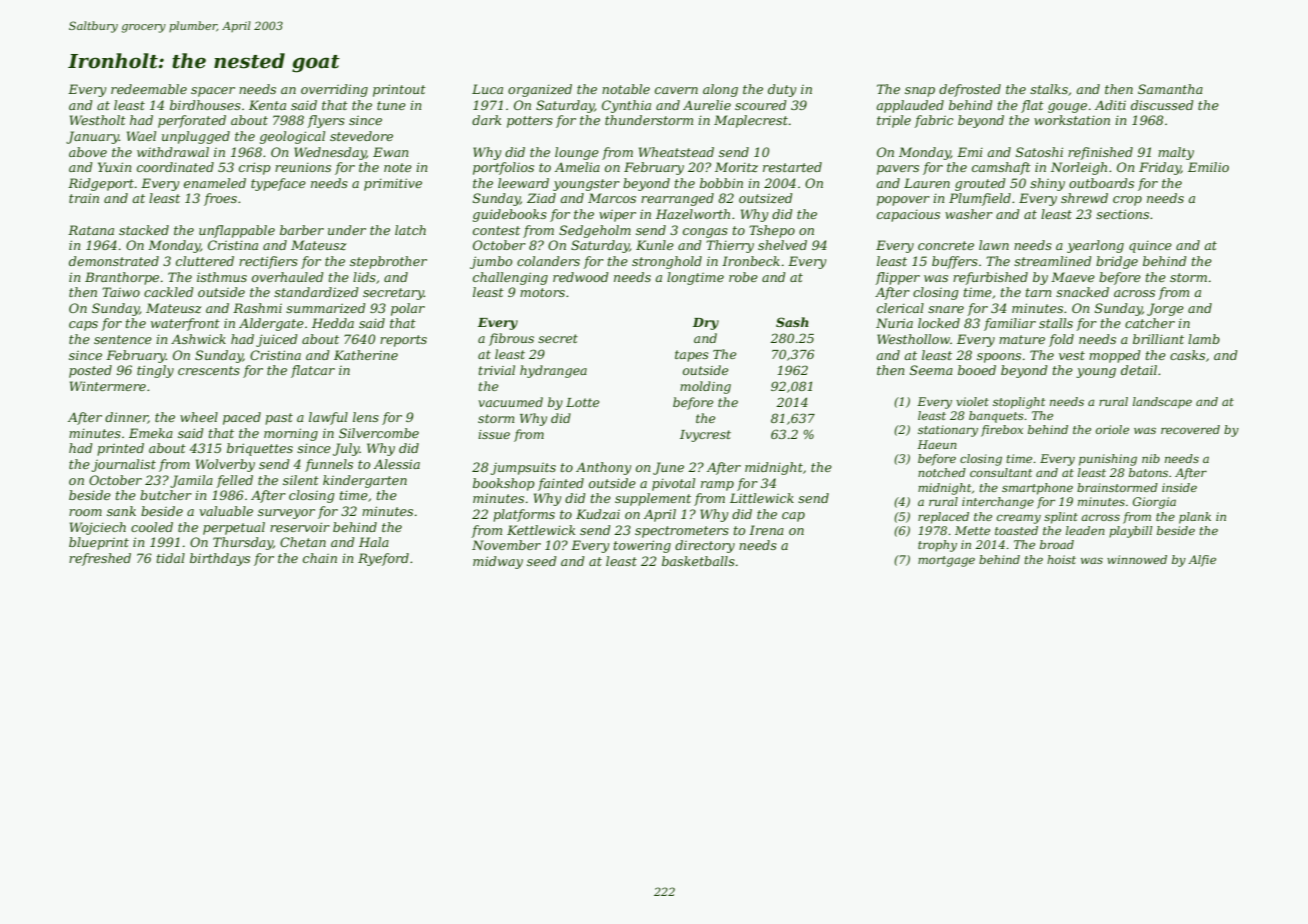 The image size is (1308, 924). I want to click on Ivycrest, so click(705, 436).
